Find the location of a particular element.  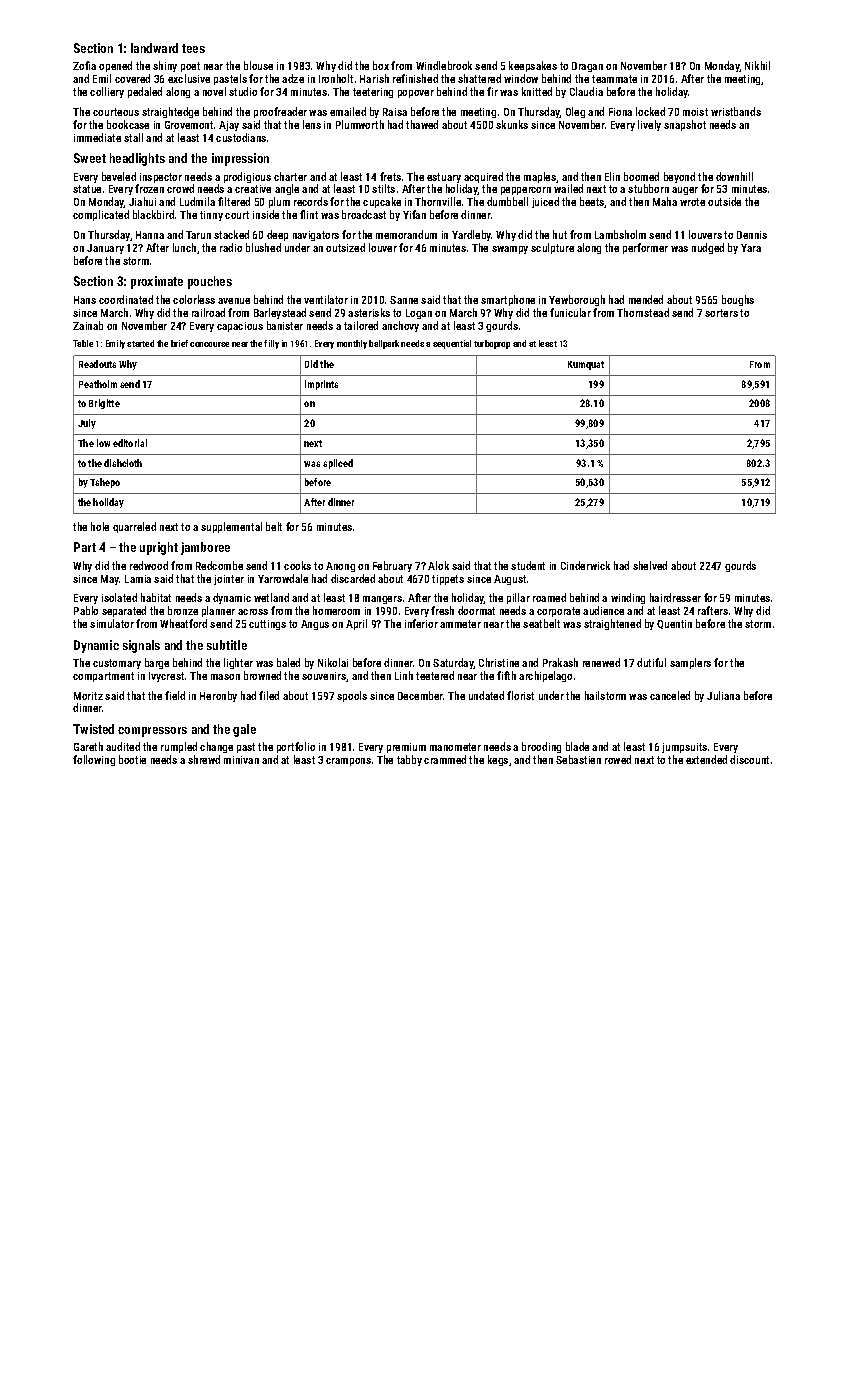

Heronby is located at coordinates (218, 696).
